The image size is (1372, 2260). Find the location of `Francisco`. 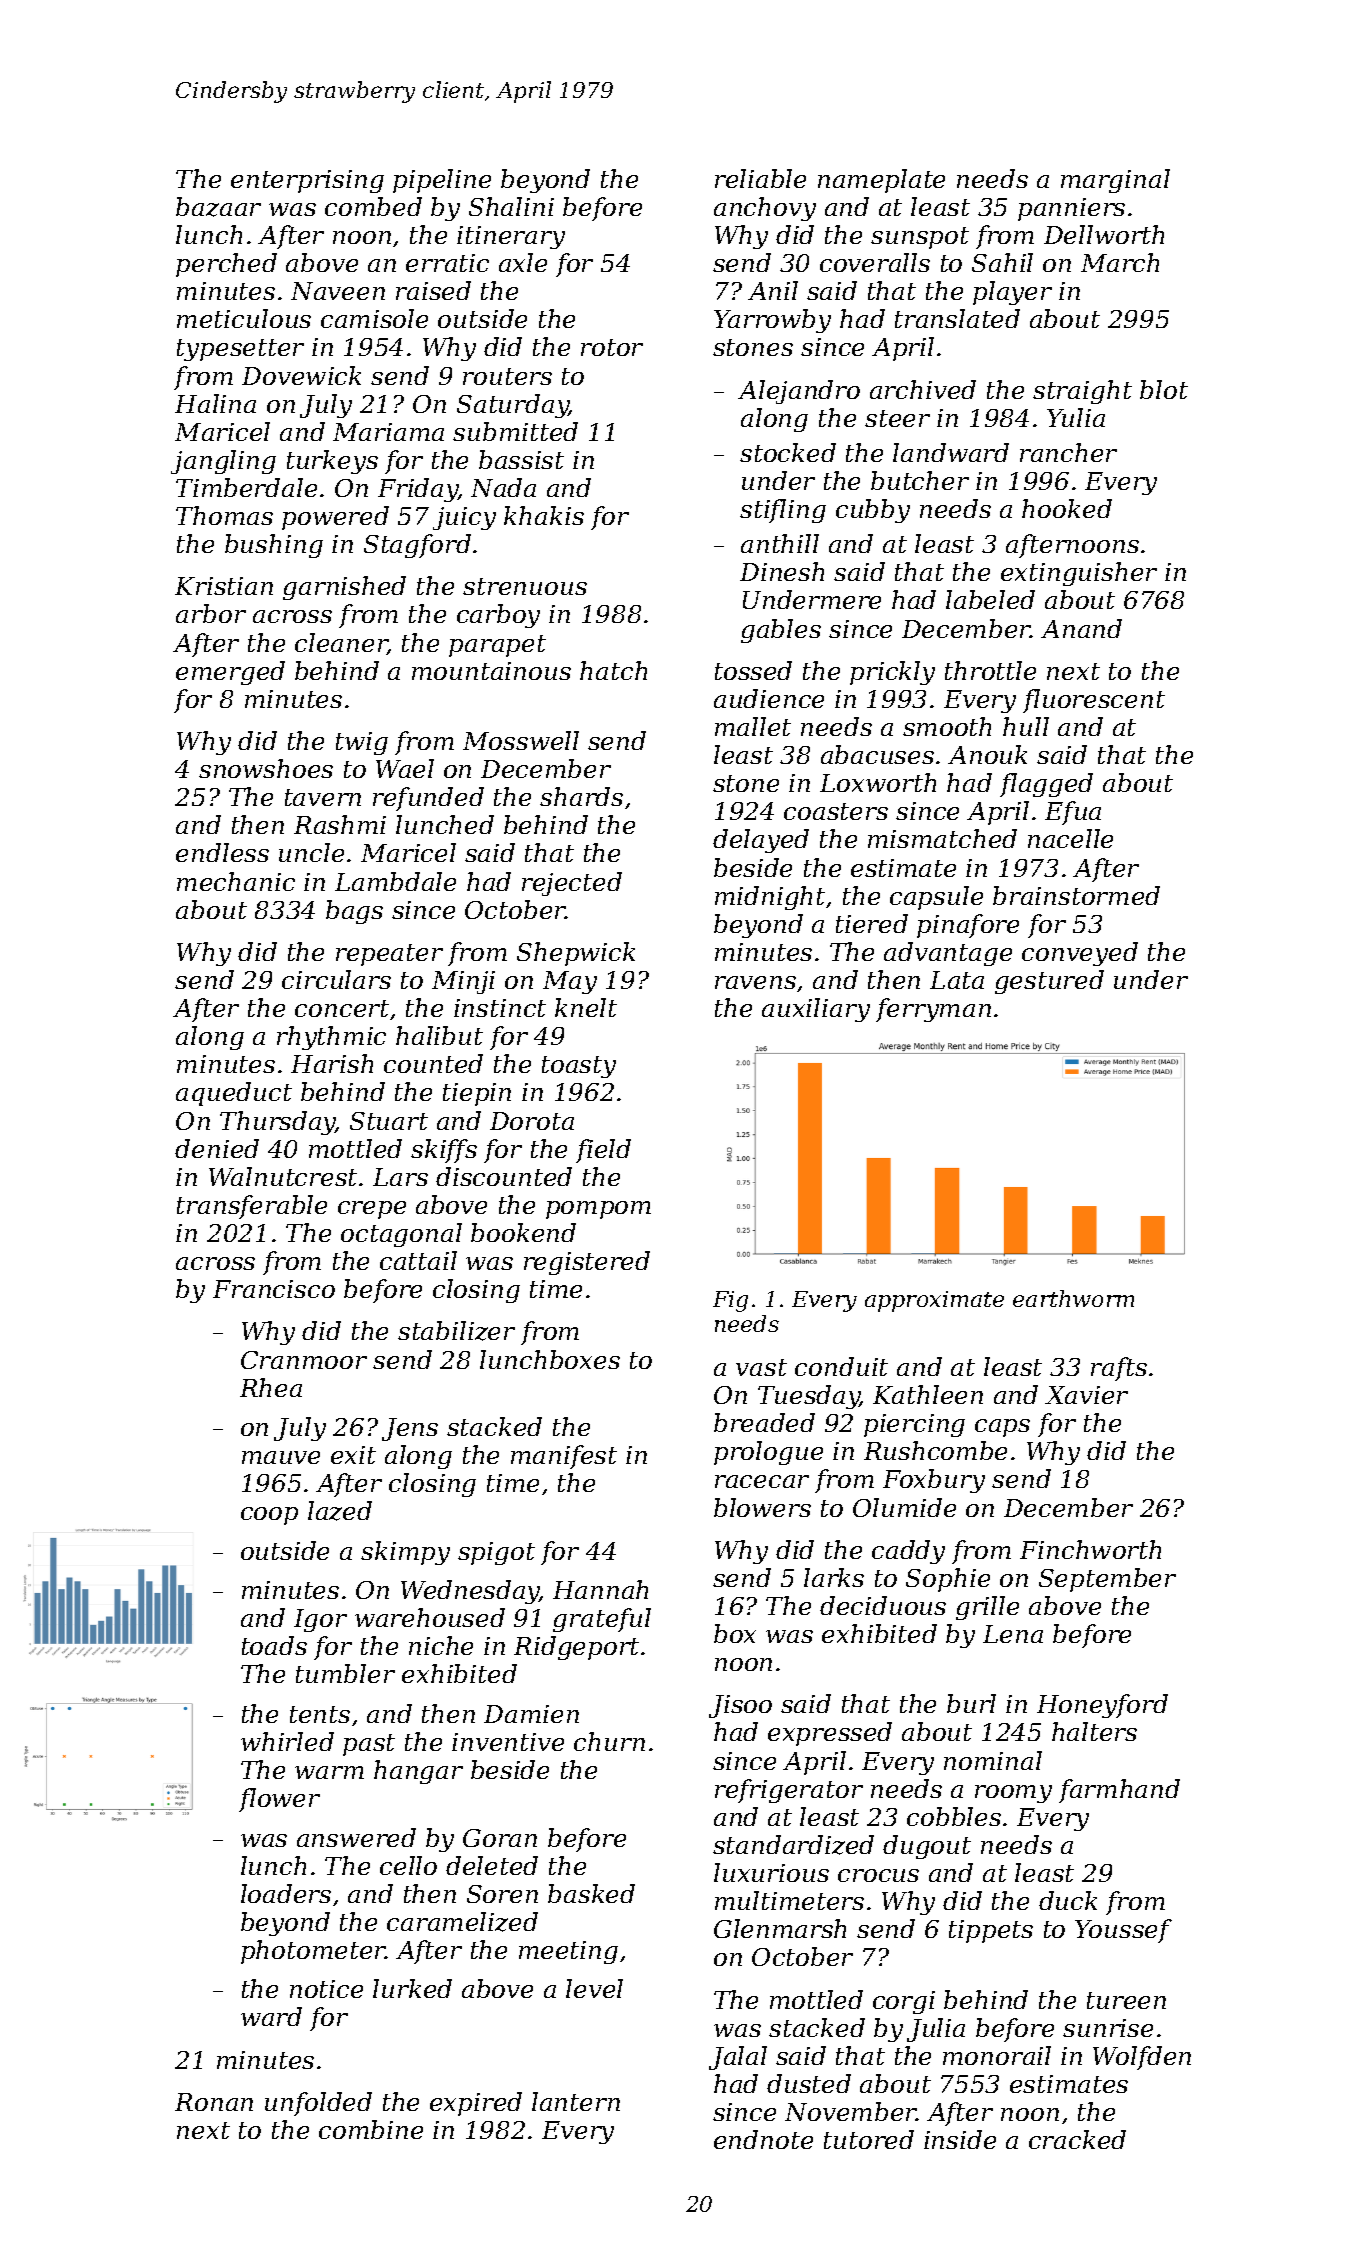

Francisco is located at coordinates (274, 1289).
